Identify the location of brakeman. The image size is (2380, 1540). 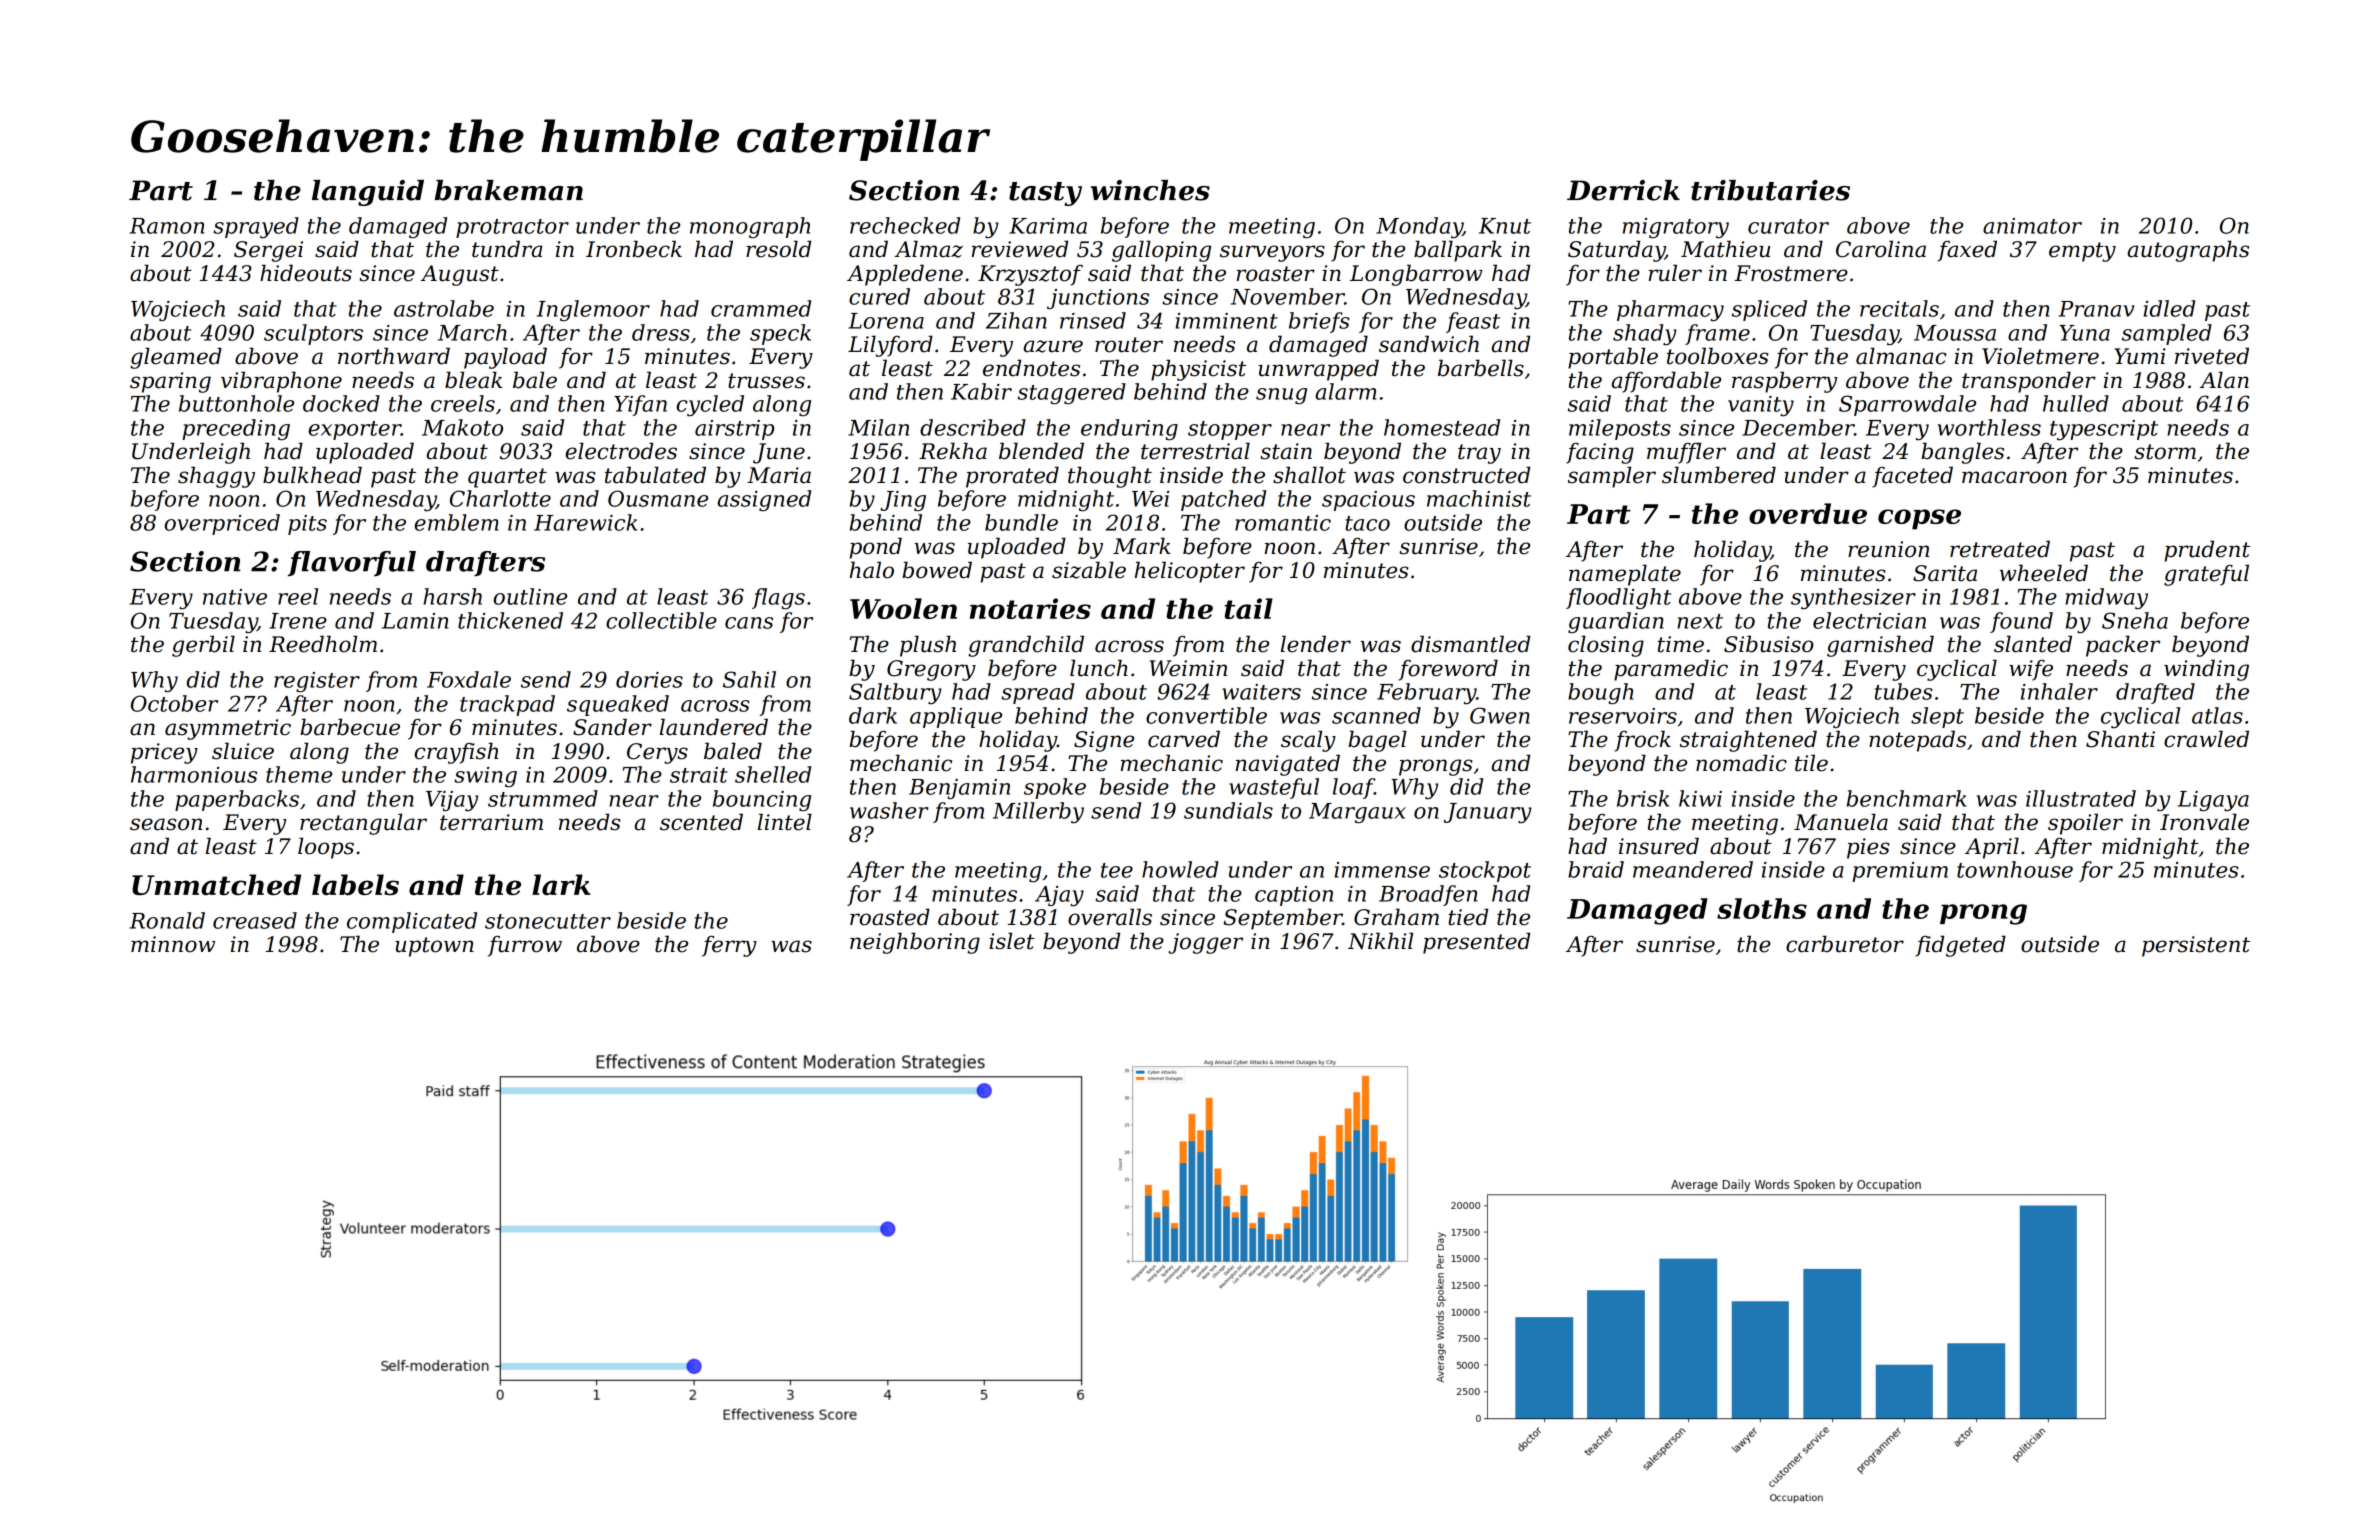
(509, 190).
